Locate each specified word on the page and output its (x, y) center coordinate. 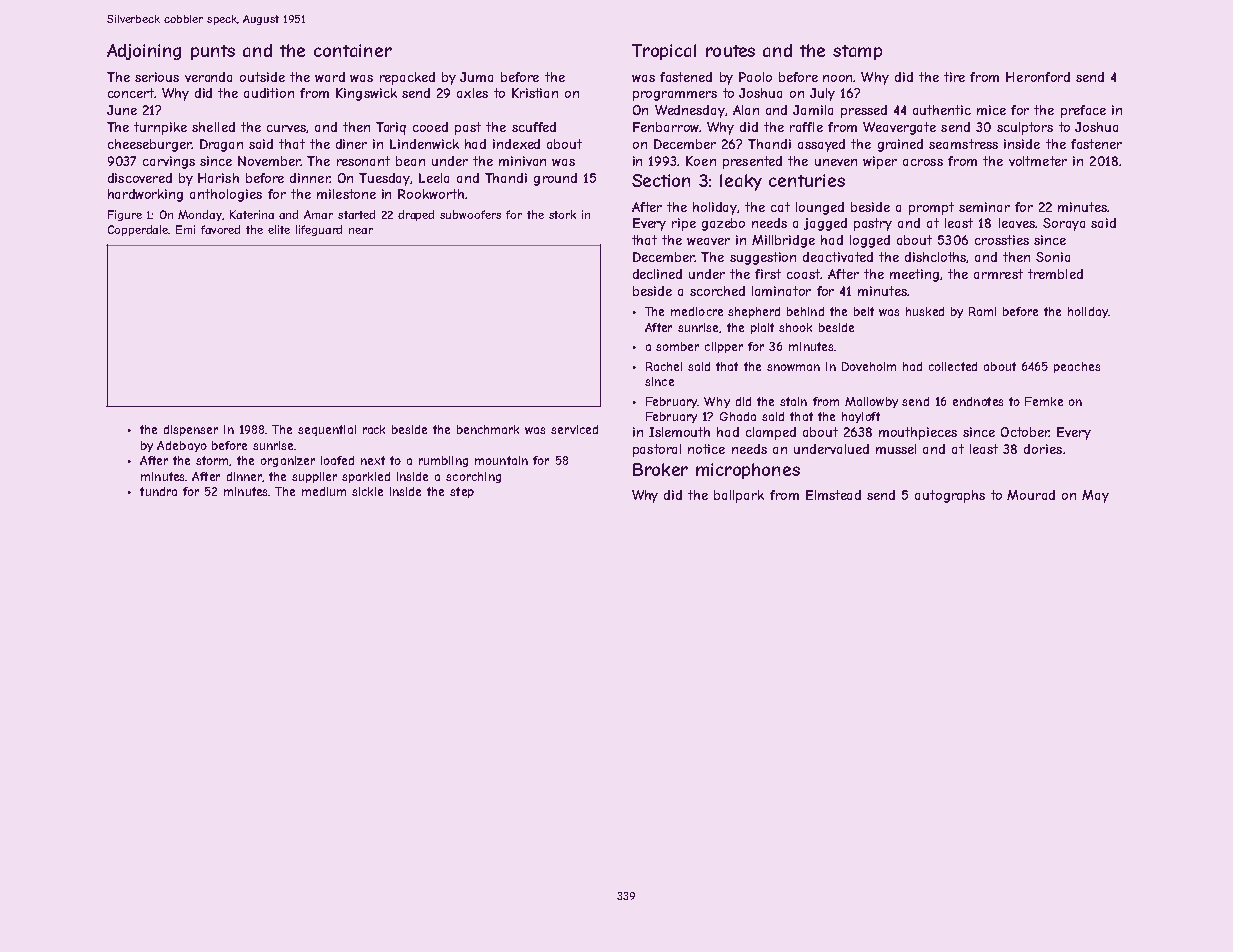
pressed (864, 111)
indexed (516, 144)
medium (324, 491)
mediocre (697, 311)
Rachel (664, 366)
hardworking (145, 195)
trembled (1055, 274)
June (122, 110)
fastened (686, 77)
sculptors (1025, 128)
